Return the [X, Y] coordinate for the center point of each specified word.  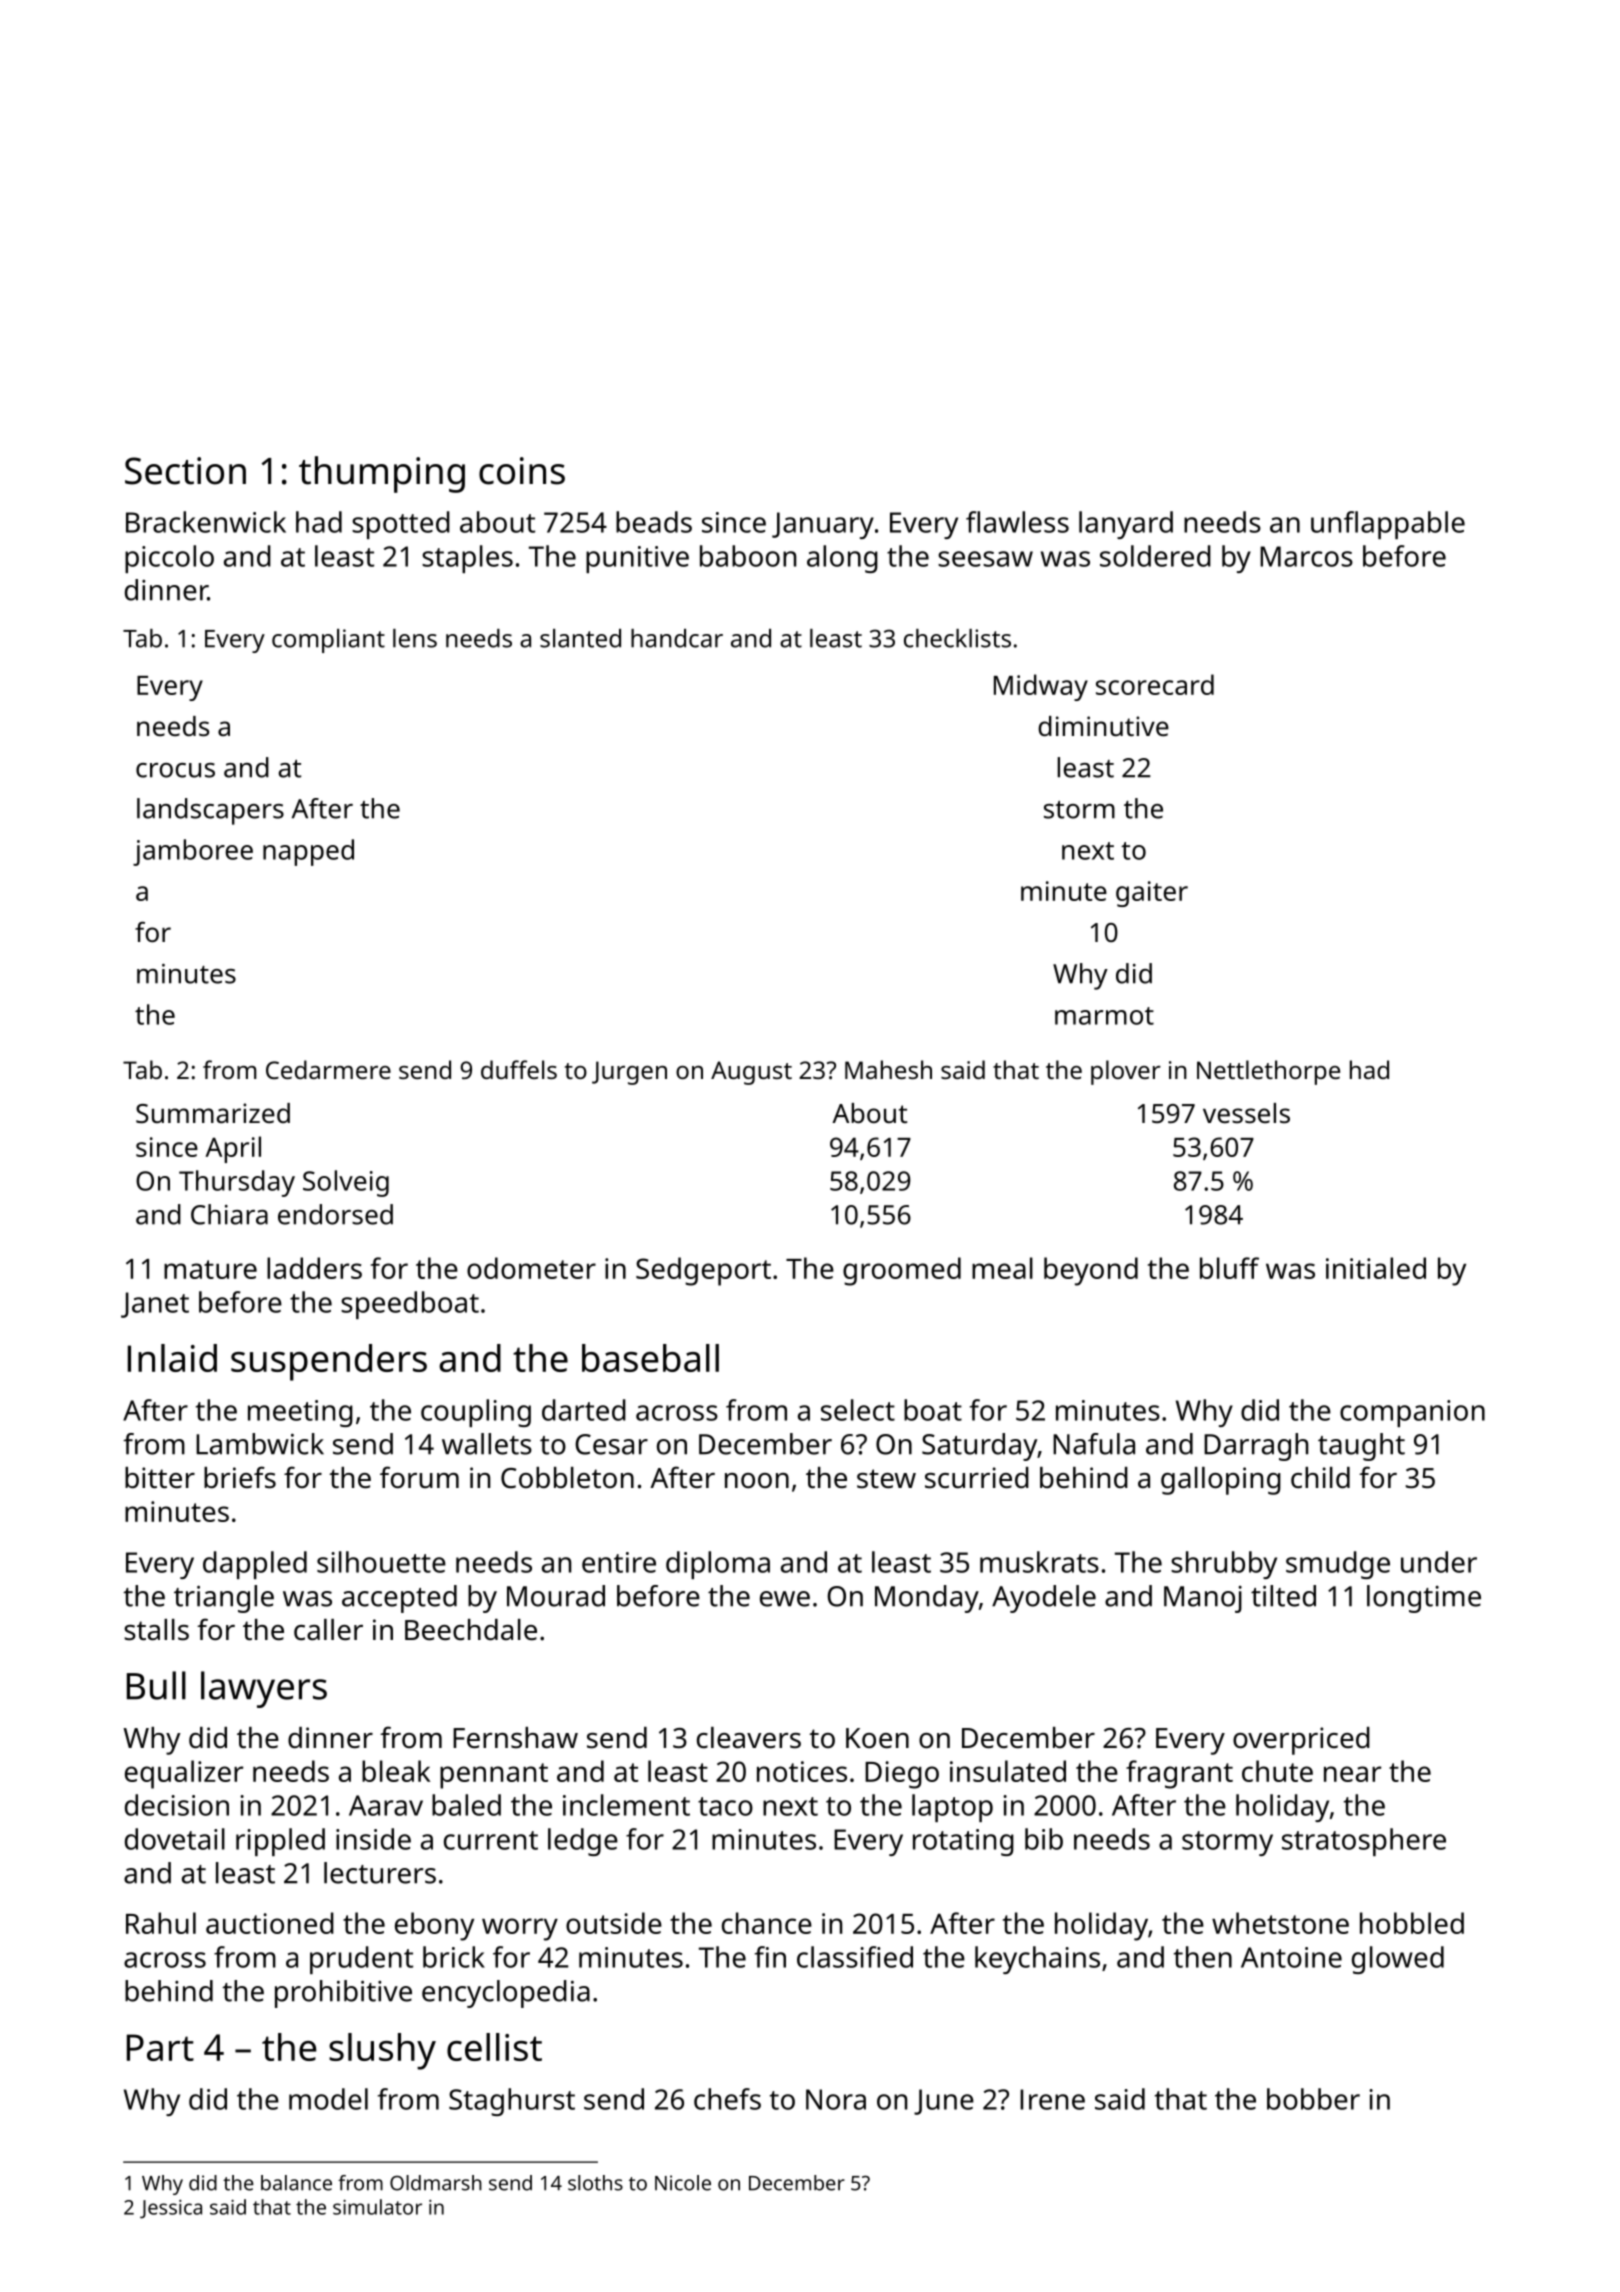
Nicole [683, 2183]
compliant [328, 641]
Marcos [1306, 556]
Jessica [171, 2209]
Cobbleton [567, 1478]
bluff [1229, 1268]
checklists [957, 638]
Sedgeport [703, 1271]
